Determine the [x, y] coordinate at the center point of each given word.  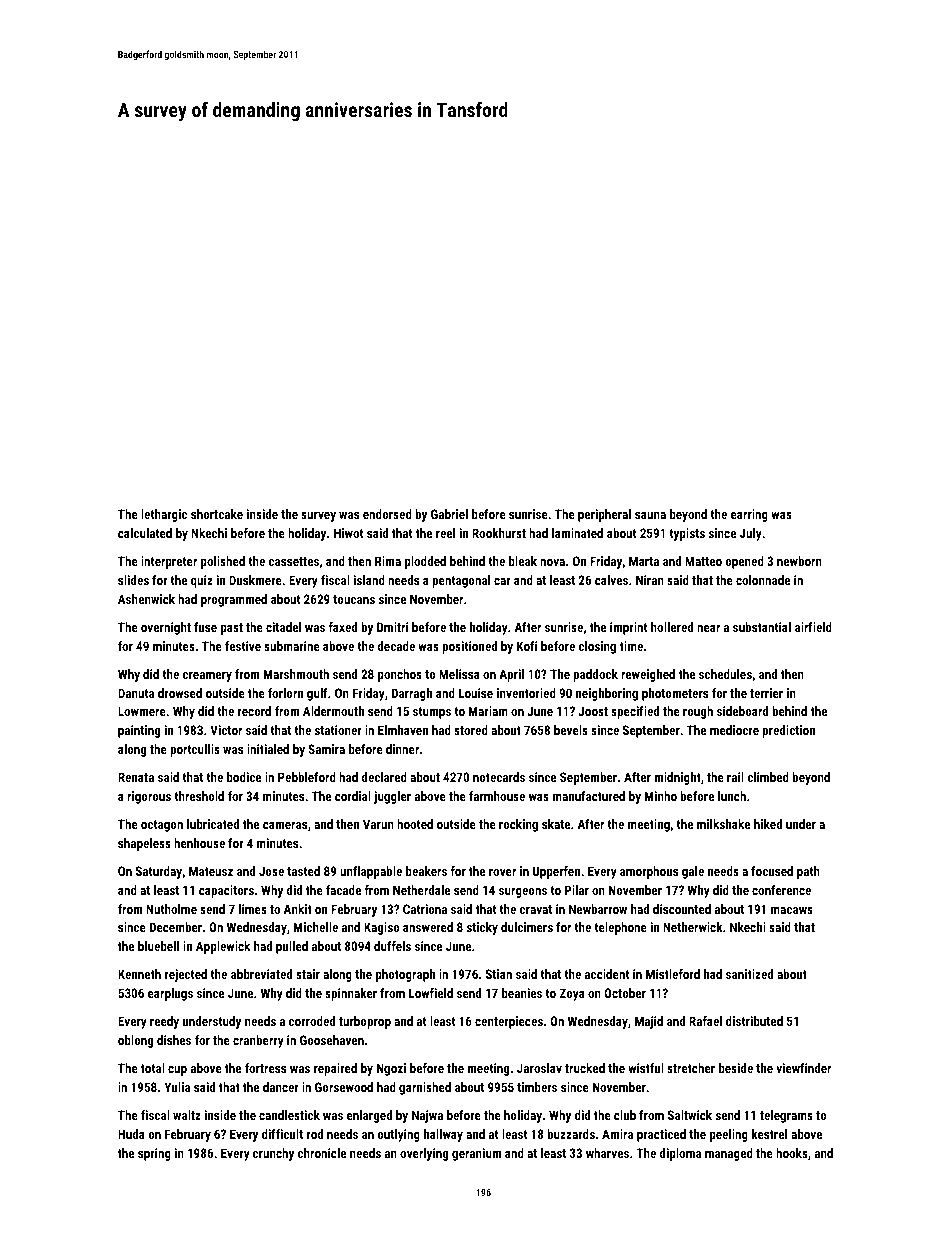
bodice [244, 777]
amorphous [649, 872]
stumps [432, 713]
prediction [788, 731]
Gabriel [449, 514]
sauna [650, 515]
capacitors [226, 891]
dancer [281, 1087]
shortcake [217, 514]
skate [556, 824]
